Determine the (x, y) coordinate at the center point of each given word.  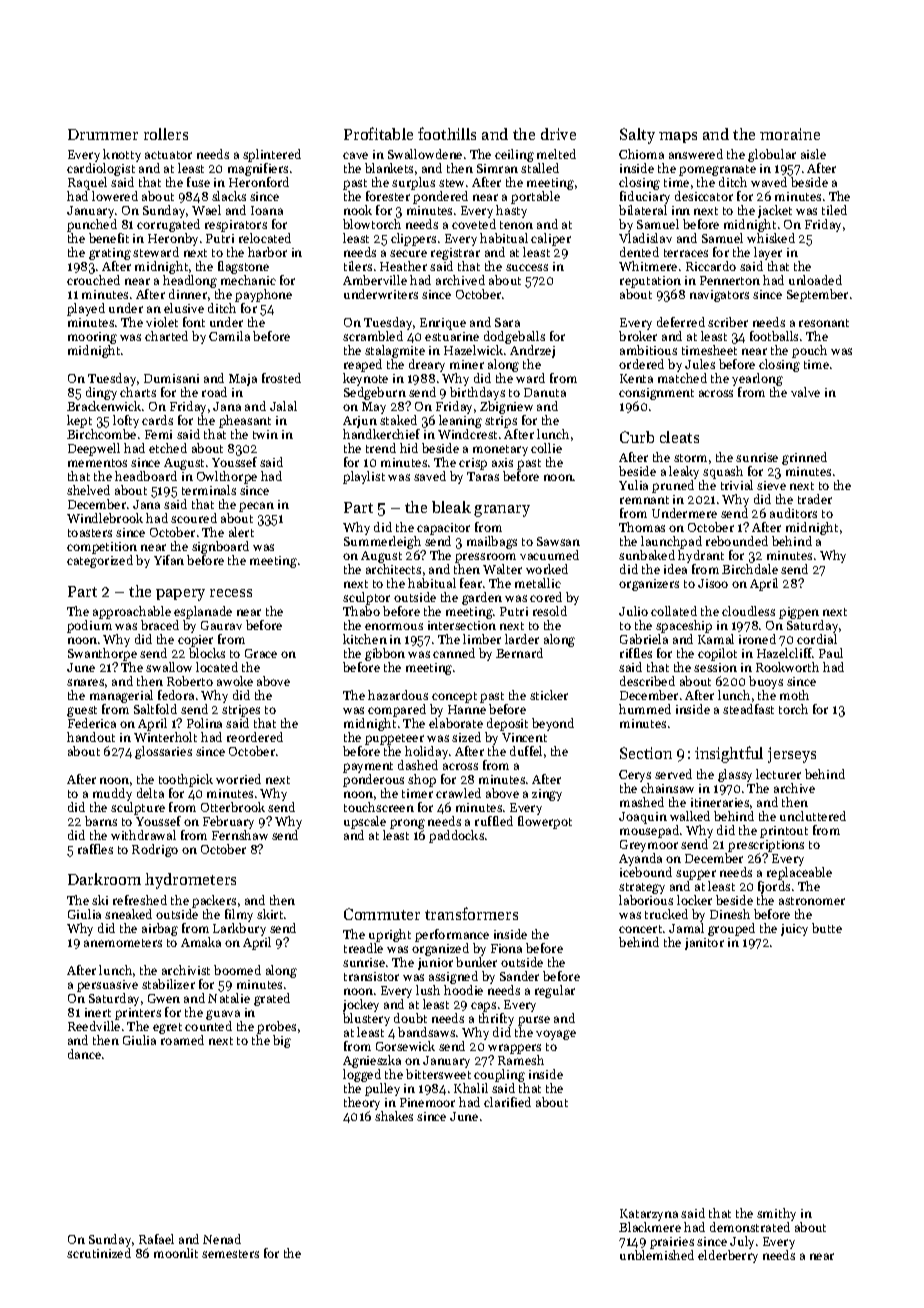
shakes (394, 1116)
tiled (834, 210)
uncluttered (813, 816)
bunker (476, 962)
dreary (427, 365)
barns (101, 821)
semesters (230, 1254)
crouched (93, 280)
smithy (776, 1214)
